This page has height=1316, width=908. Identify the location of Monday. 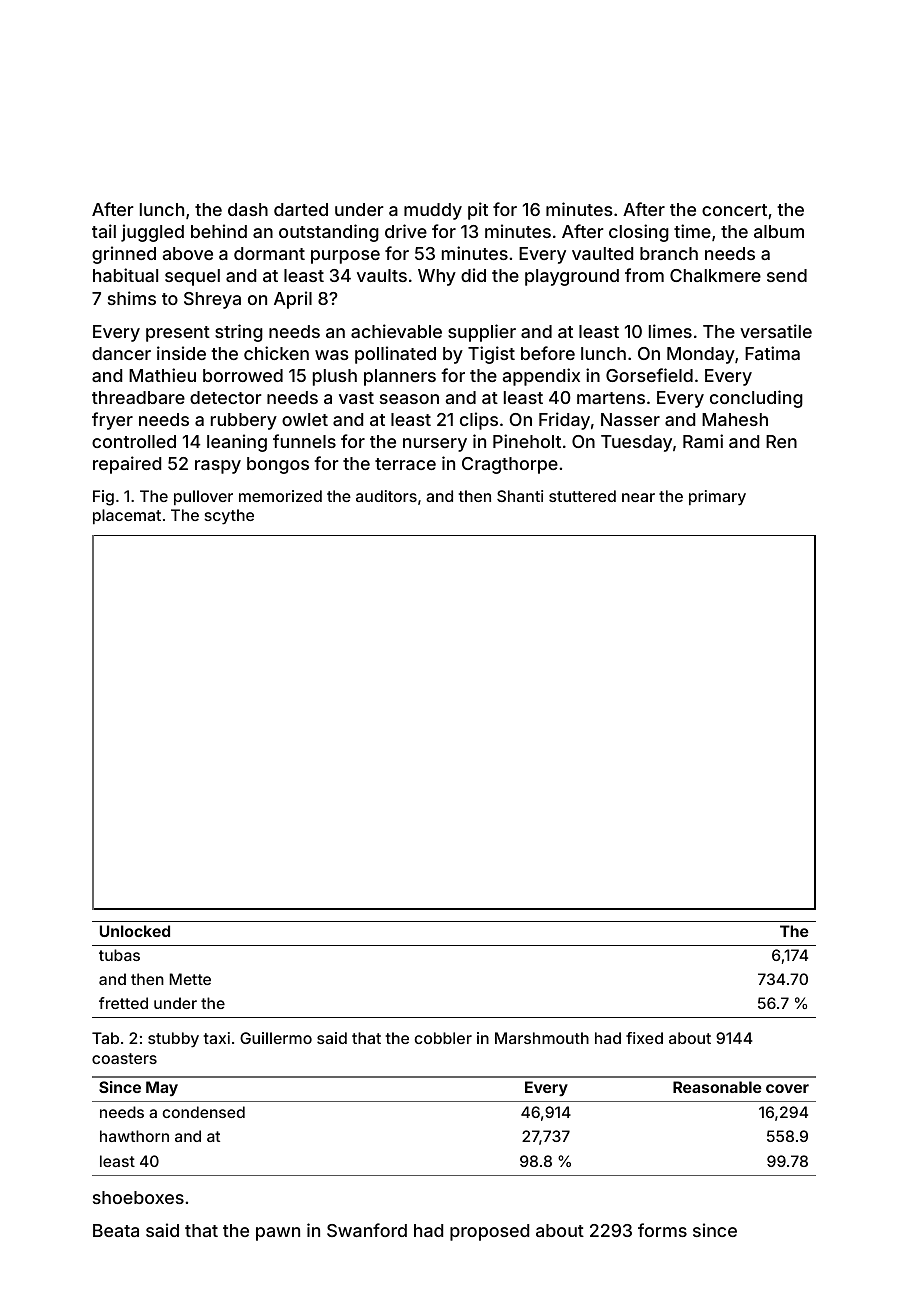
(701, 355).
